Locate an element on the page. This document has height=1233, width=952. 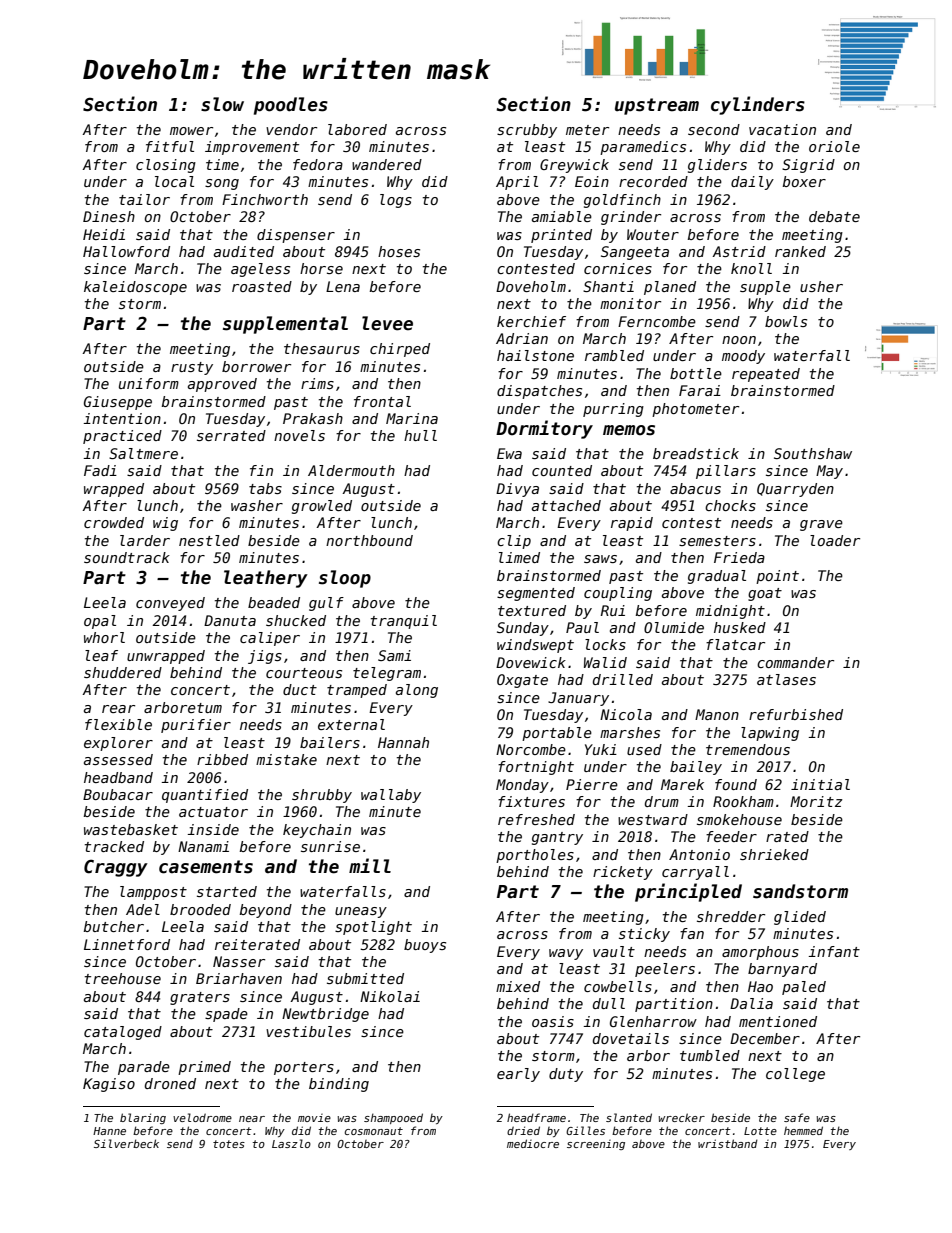
cataloged is located at coordinates (123, 1033).
